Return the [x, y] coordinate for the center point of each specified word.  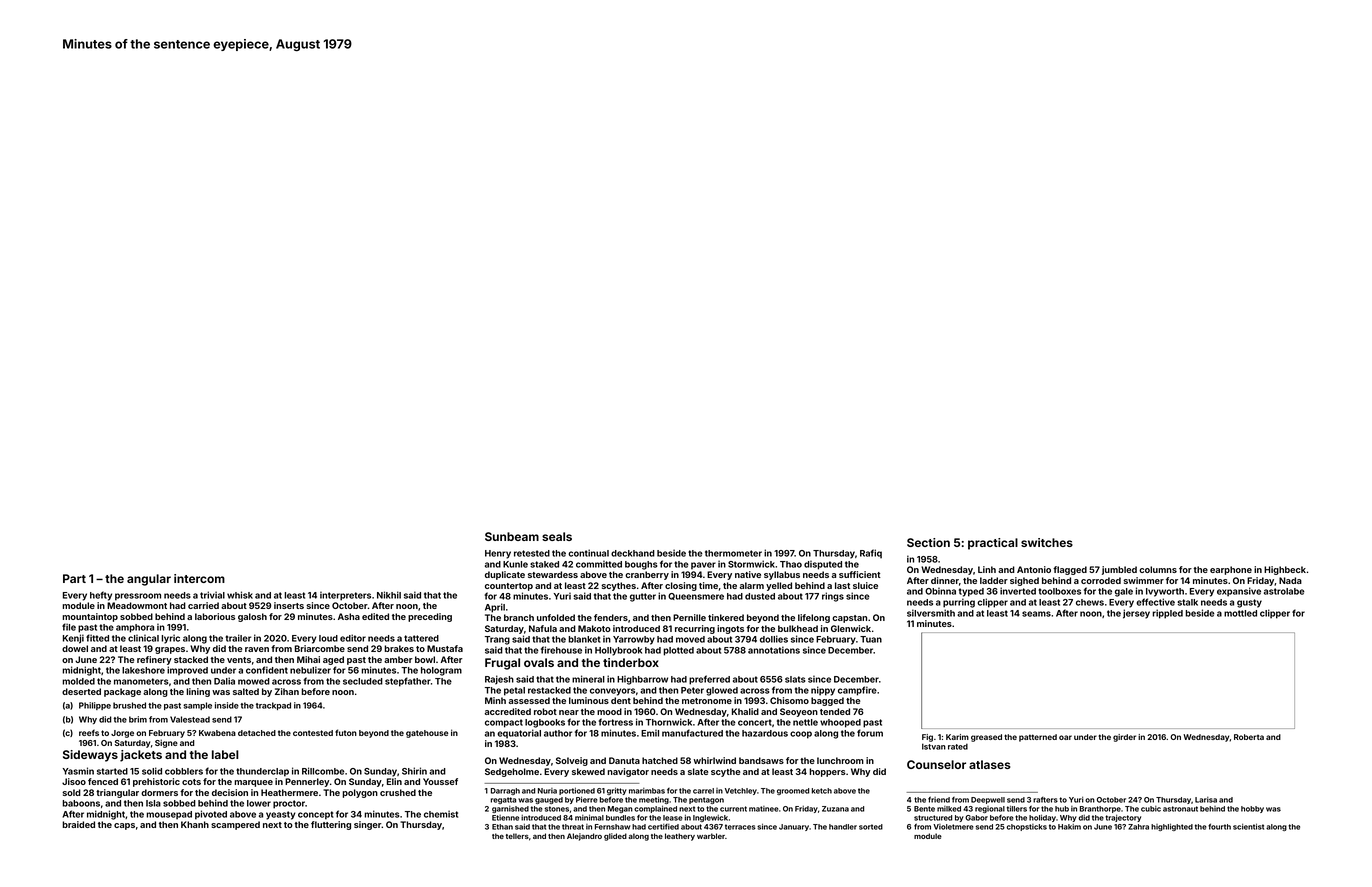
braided [79, 824]
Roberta [1249, 737]
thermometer [733, 553]
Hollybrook [618, 651]
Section [928, 542]
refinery [154, 660]
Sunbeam [512, 536]
